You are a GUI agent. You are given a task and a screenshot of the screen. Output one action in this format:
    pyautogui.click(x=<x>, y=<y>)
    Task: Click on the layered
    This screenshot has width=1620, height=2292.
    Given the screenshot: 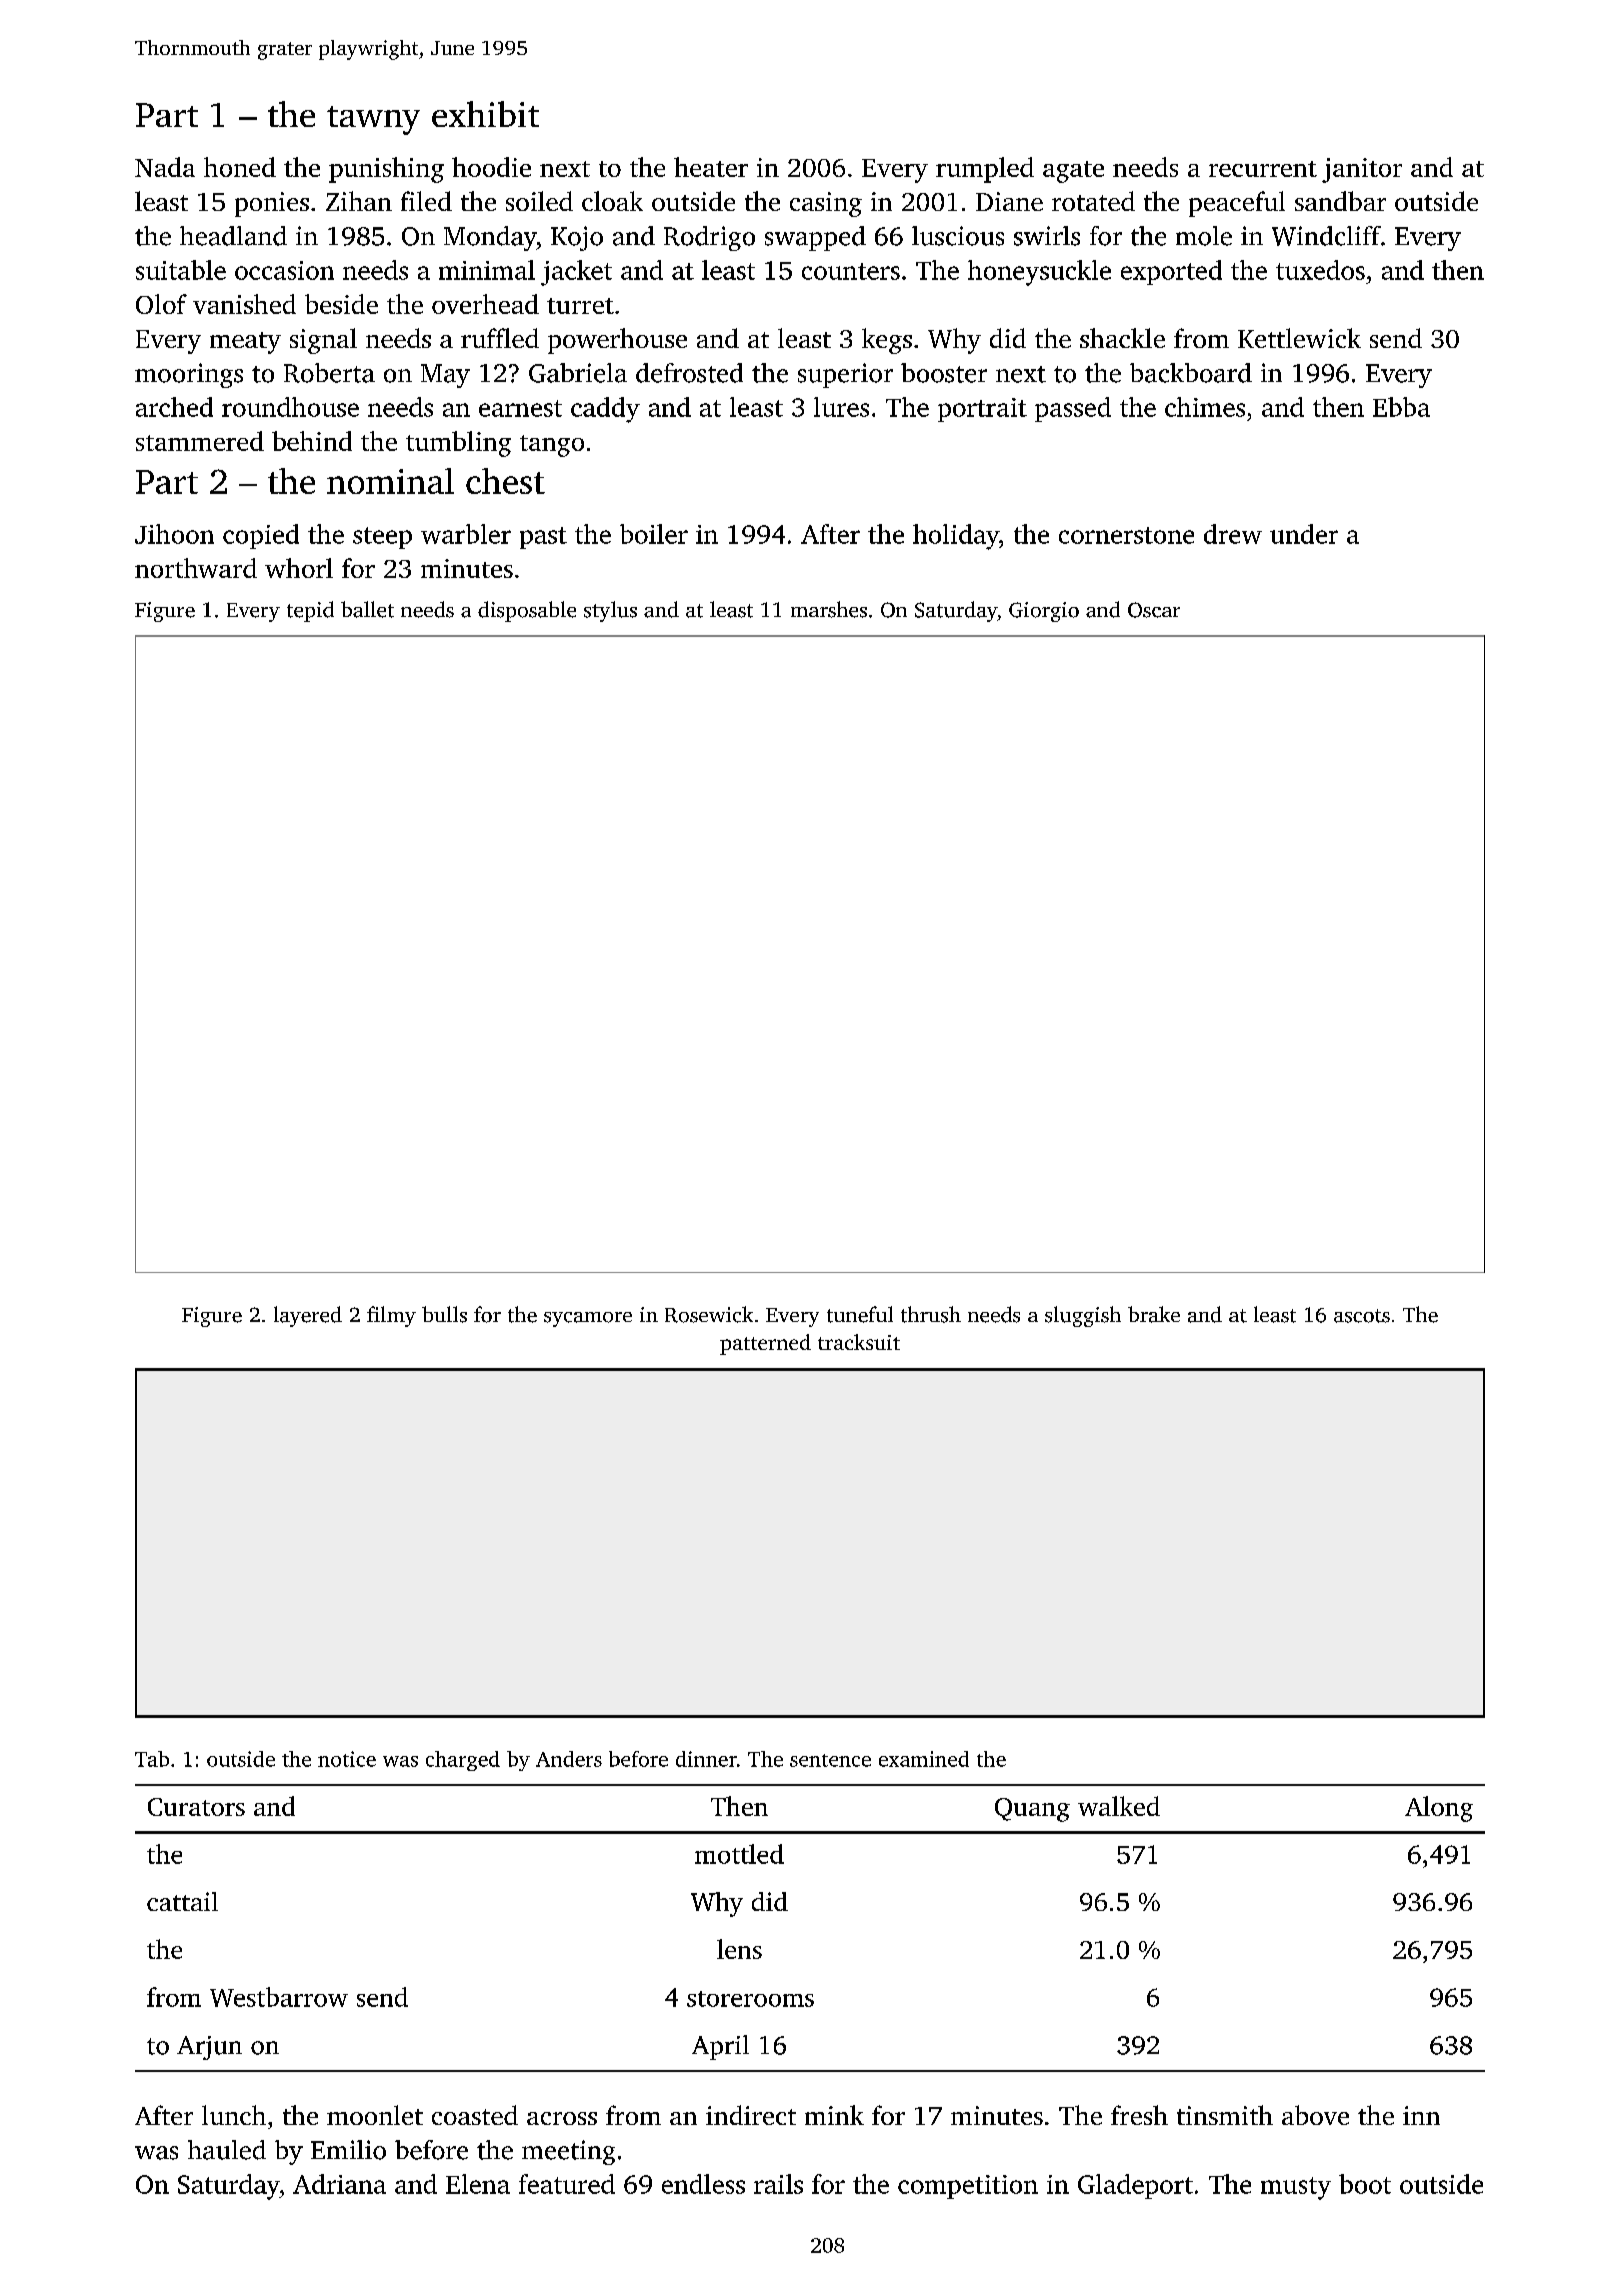 What is the action you would take?
    pyautogui.click(x=308, y=1316)
